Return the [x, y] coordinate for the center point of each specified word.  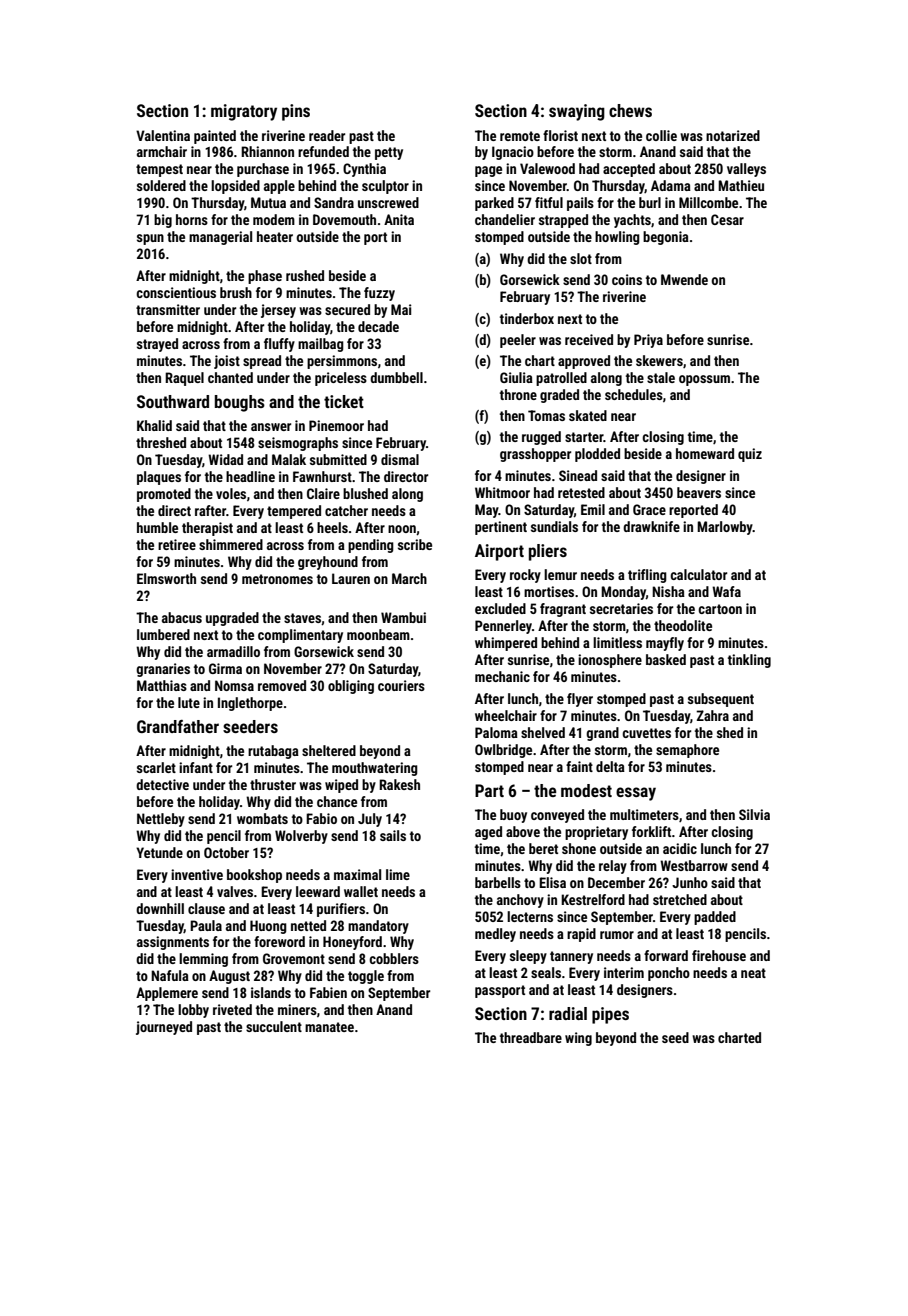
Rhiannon [267, 151]
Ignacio [513, 153]
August [229, 977]
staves [302, 618]
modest [586, 790]
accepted [629, 170]
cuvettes [646, 733]
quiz [750, 455]
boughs [240, 403]
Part [489, 790]
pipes [610, 1015]
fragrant [563, 610]
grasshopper [535, 455]
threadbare [531, 1037]
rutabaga [273, 752]
